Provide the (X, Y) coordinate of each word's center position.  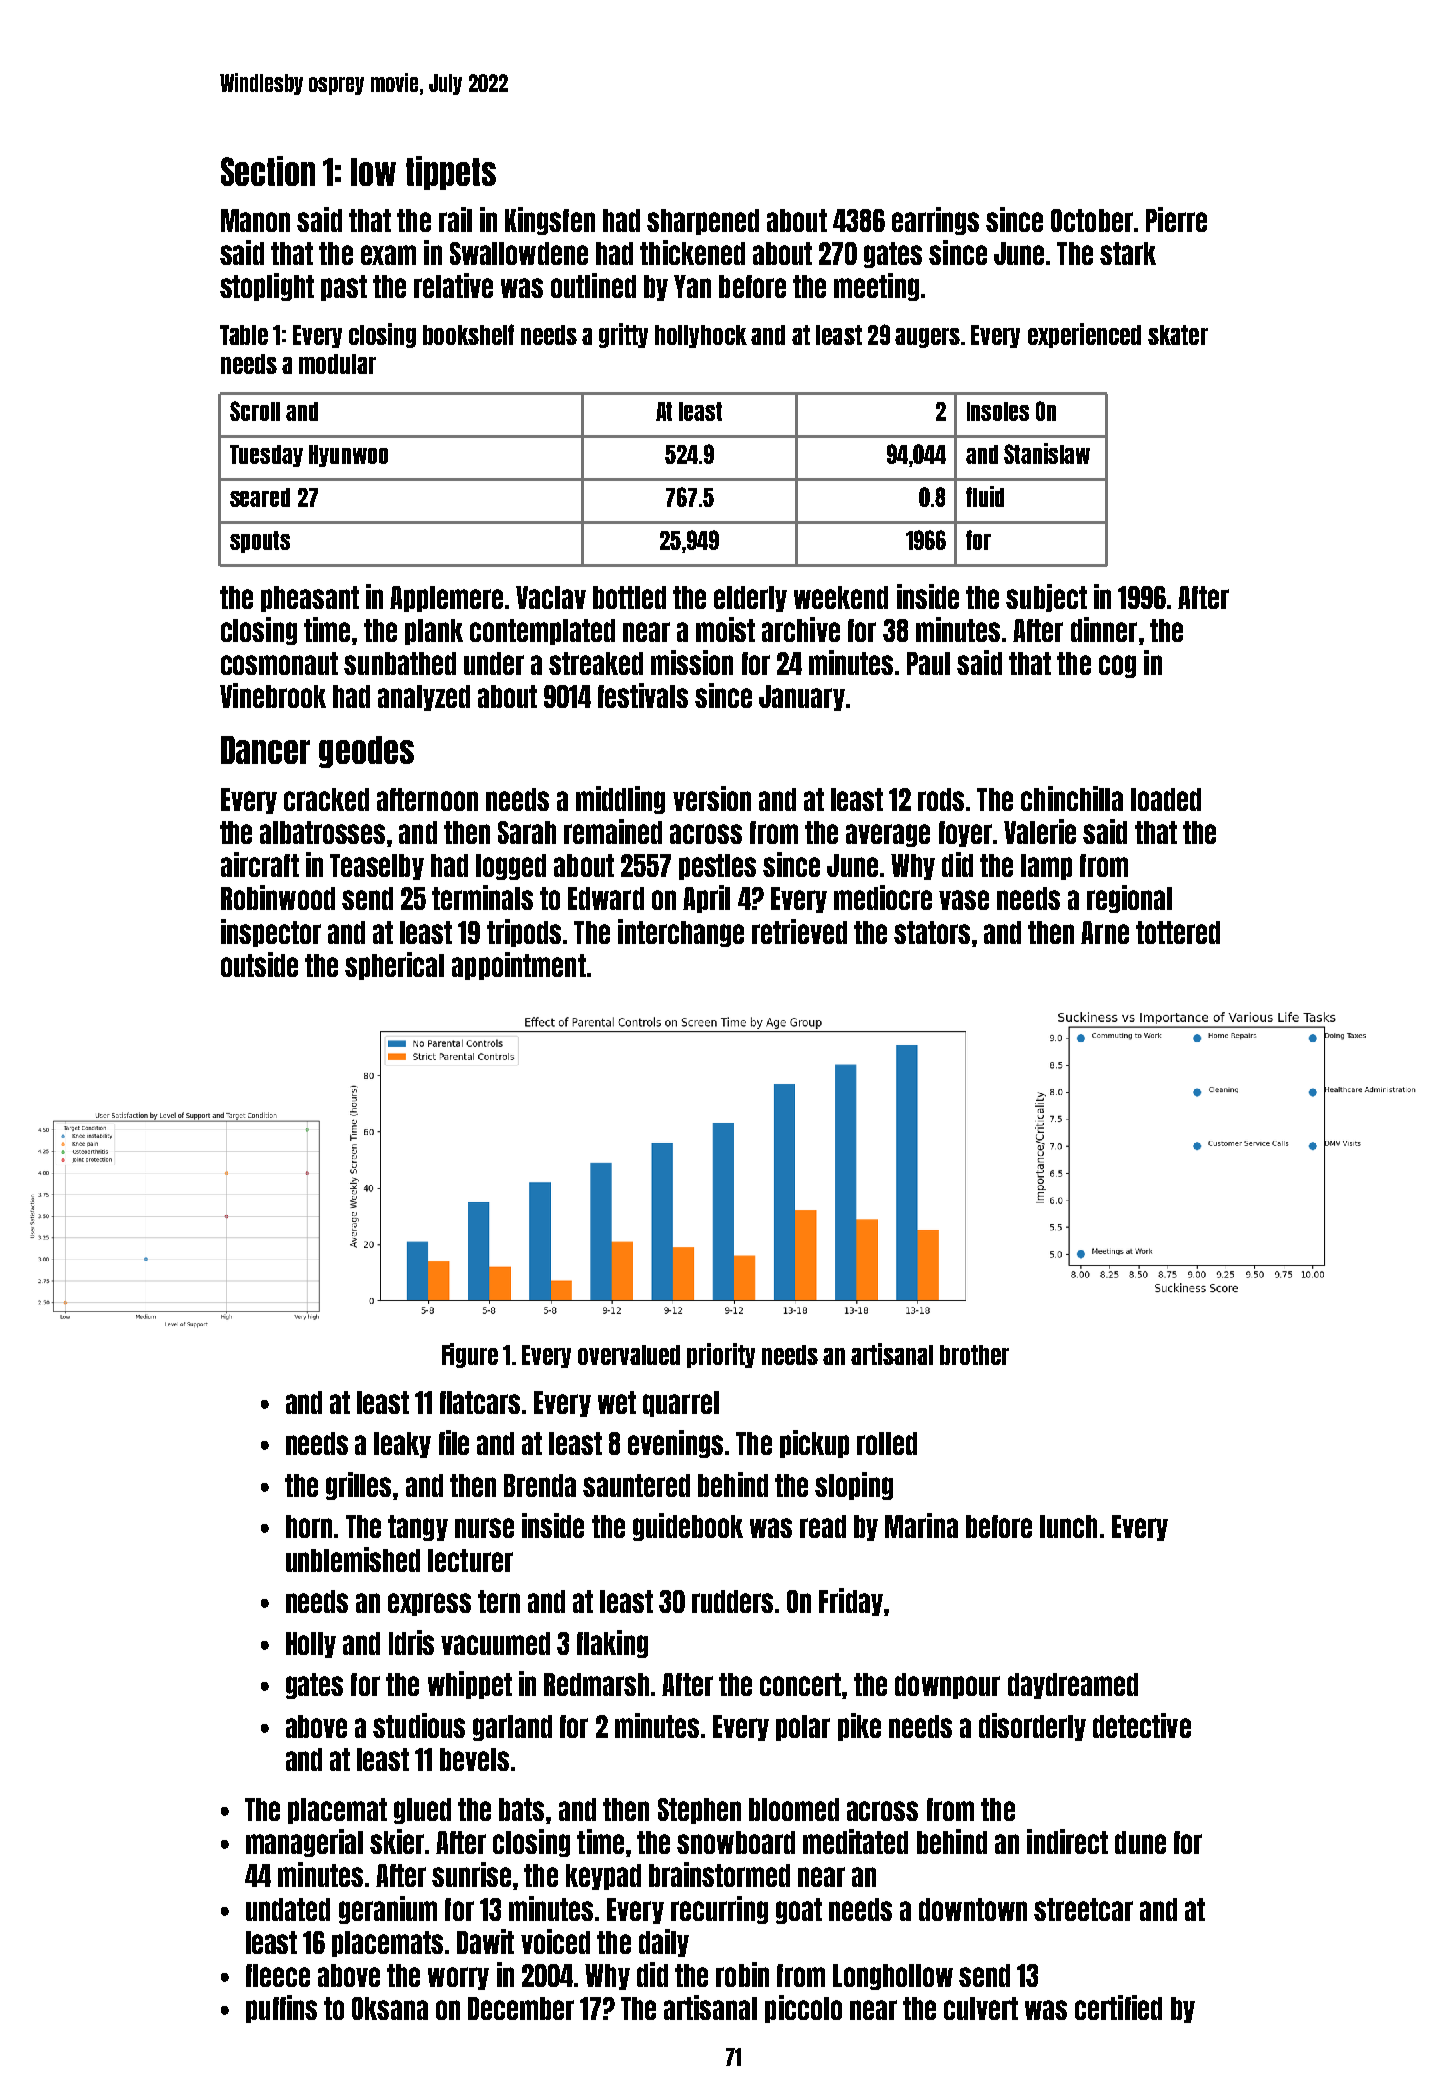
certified (1118, 2007)
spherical (394, 966)
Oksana (390, 2008)
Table (244, 335)
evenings (675, 1444)
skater (1178, 335)
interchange (681, 933)
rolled (887, 1443)
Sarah (527, 832)
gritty (623, 335)
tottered (1178, 932)
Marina (921, 1525)
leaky (402, 1445)
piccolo (803, 2009)
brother (974, 1355)
